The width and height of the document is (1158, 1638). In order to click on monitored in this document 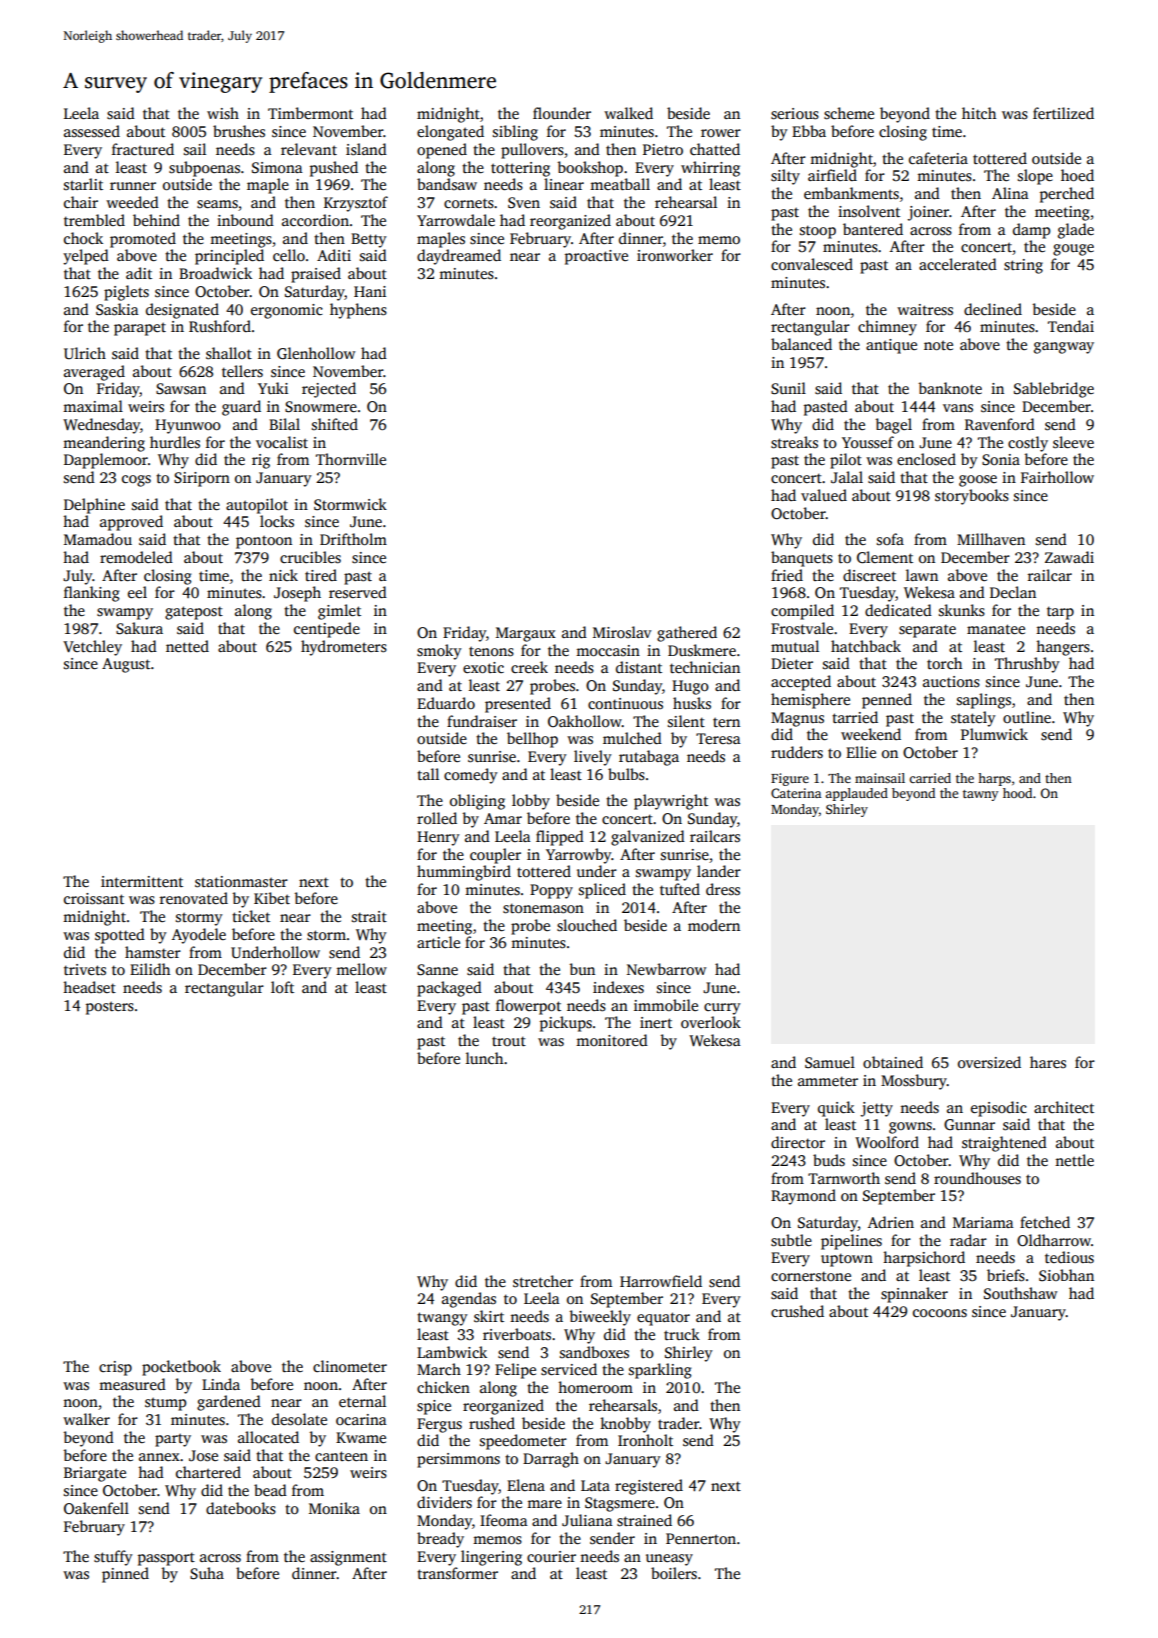, I will do `click(612, 1040)`.
